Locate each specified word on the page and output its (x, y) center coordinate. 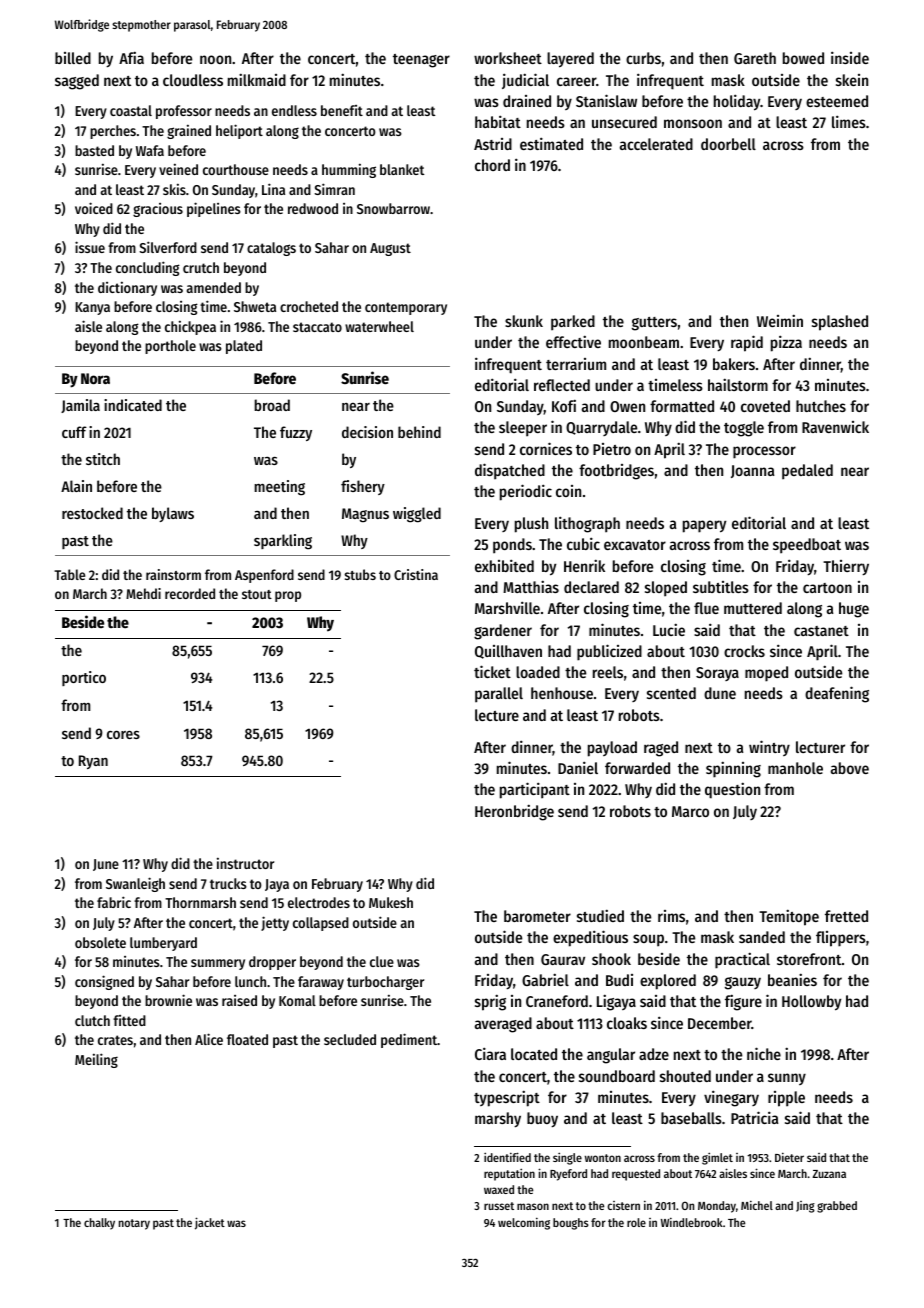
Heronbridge (514, 812)
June (106, 865)
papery (704, 526)
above (850, 768)
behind (419, 432)
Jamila (80, 406)
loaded (538, 672)
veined (178, 169)
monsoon (693, 123)
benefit (342, 110)
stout (257, 594)
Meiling (96, 1060)
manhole (795, 768)
